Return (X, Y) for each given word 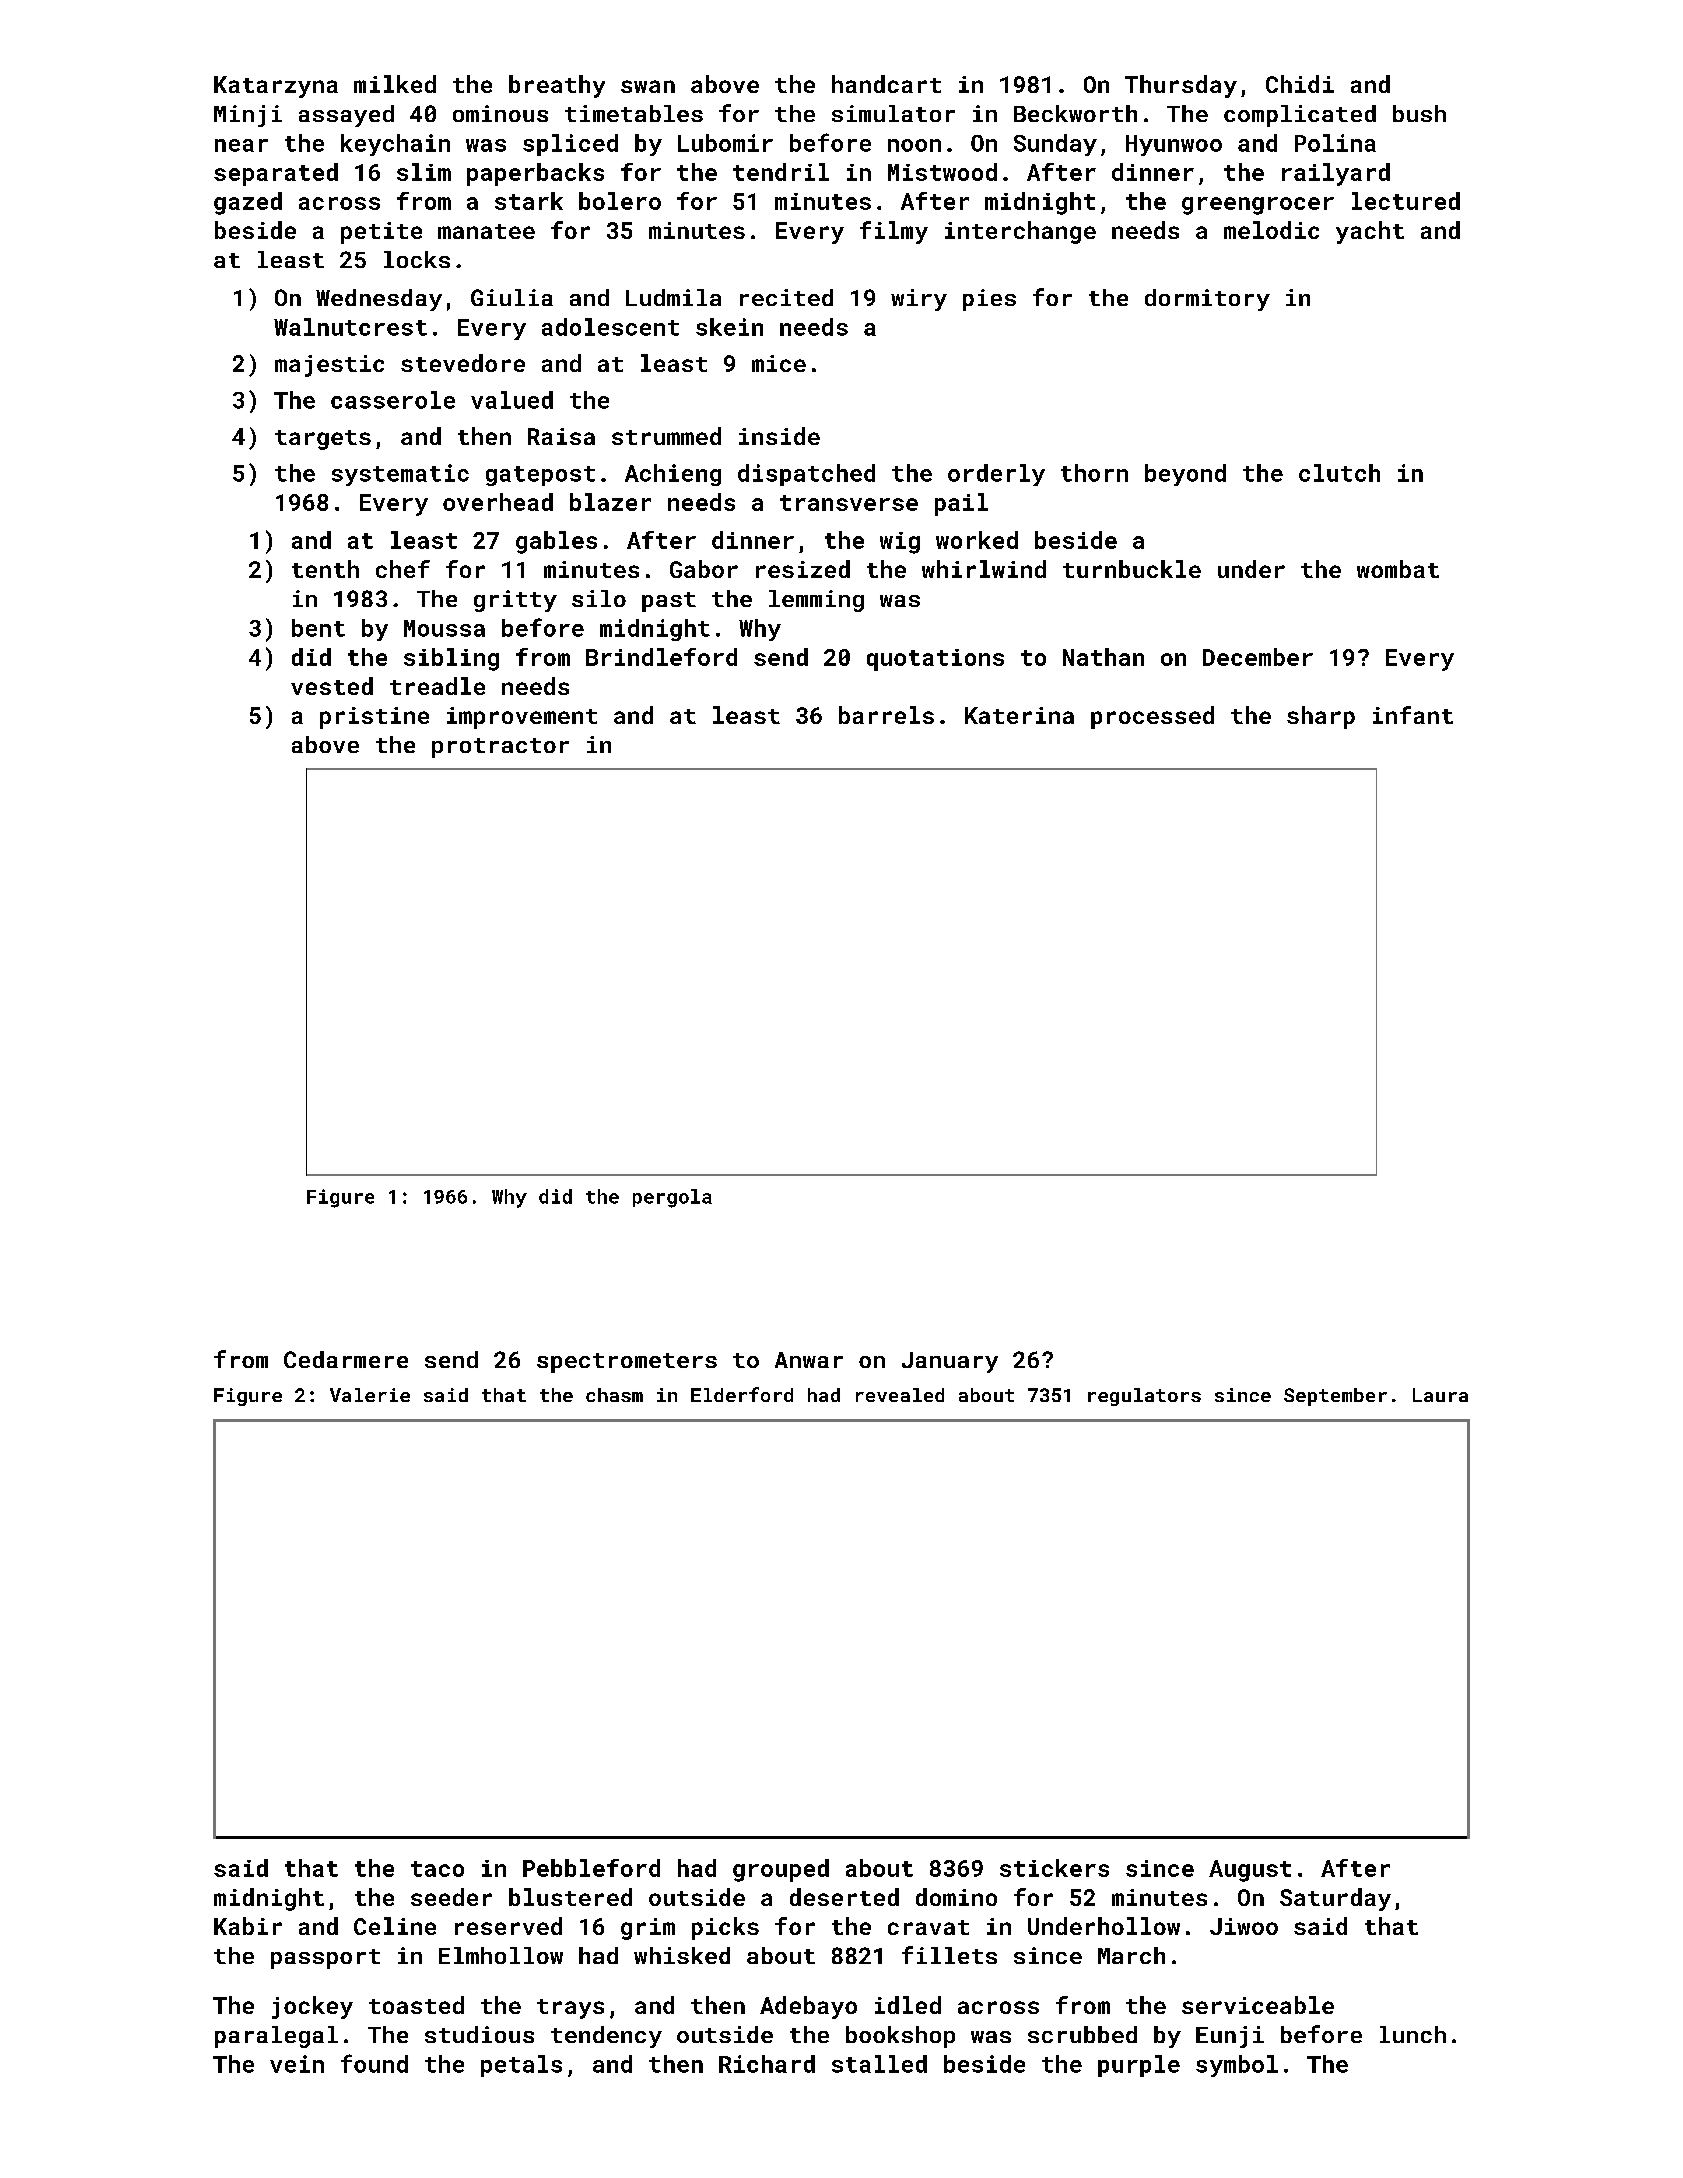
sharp (1321, 717)
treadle (437, 686)
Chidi (1300, 84)
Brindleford (661, 657)
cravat (928, 1927)
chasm (614, 1395)
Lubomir (725, 143)
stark (529, 201)
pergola (672, 1198)
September (1335, 1397)
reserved (508, 1926)
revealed (900, 1395)
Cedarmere (346, 1359)
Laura (1440, 1395)
